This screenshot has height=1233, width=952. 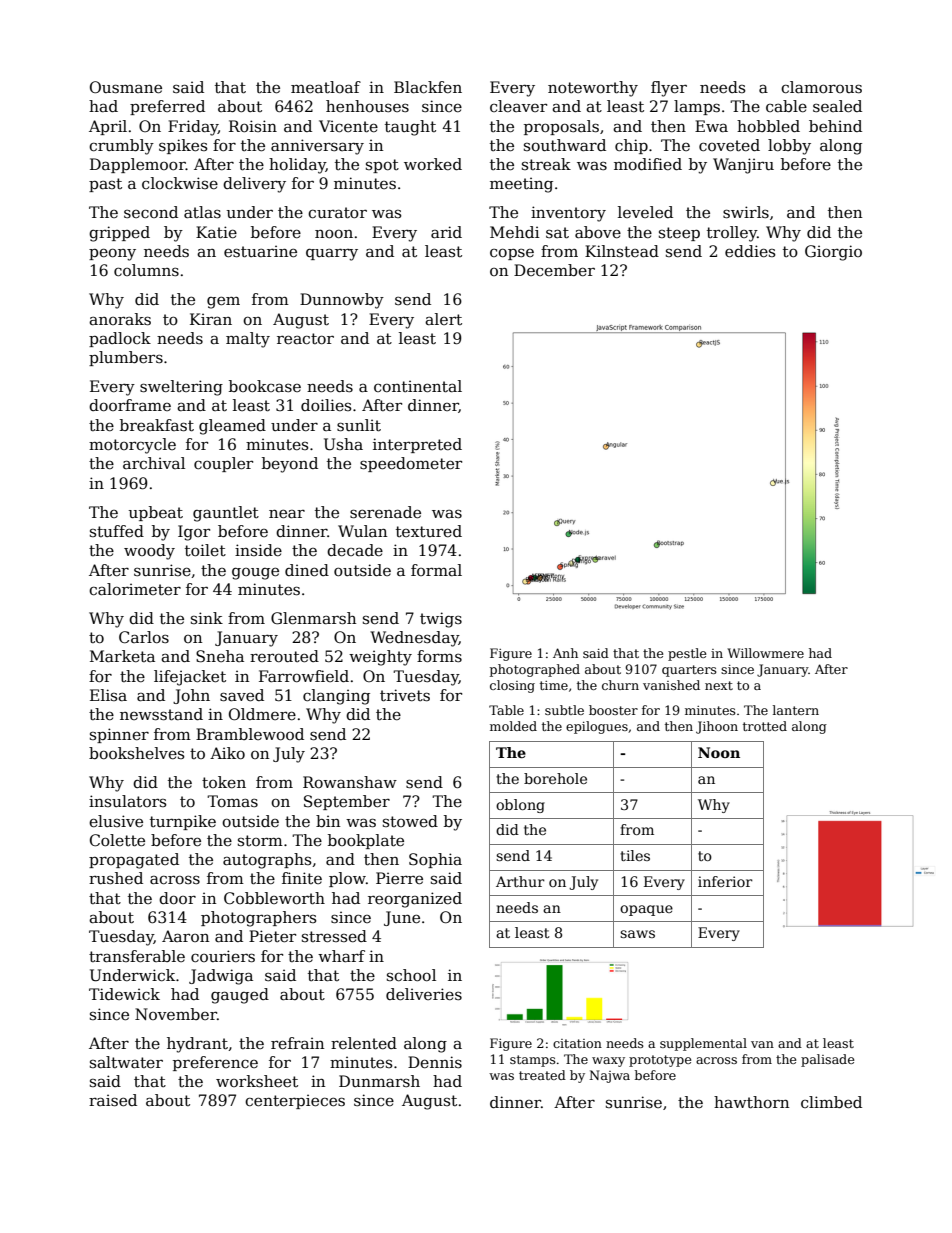 I want to click on woody, so click(x=149, y=552).
